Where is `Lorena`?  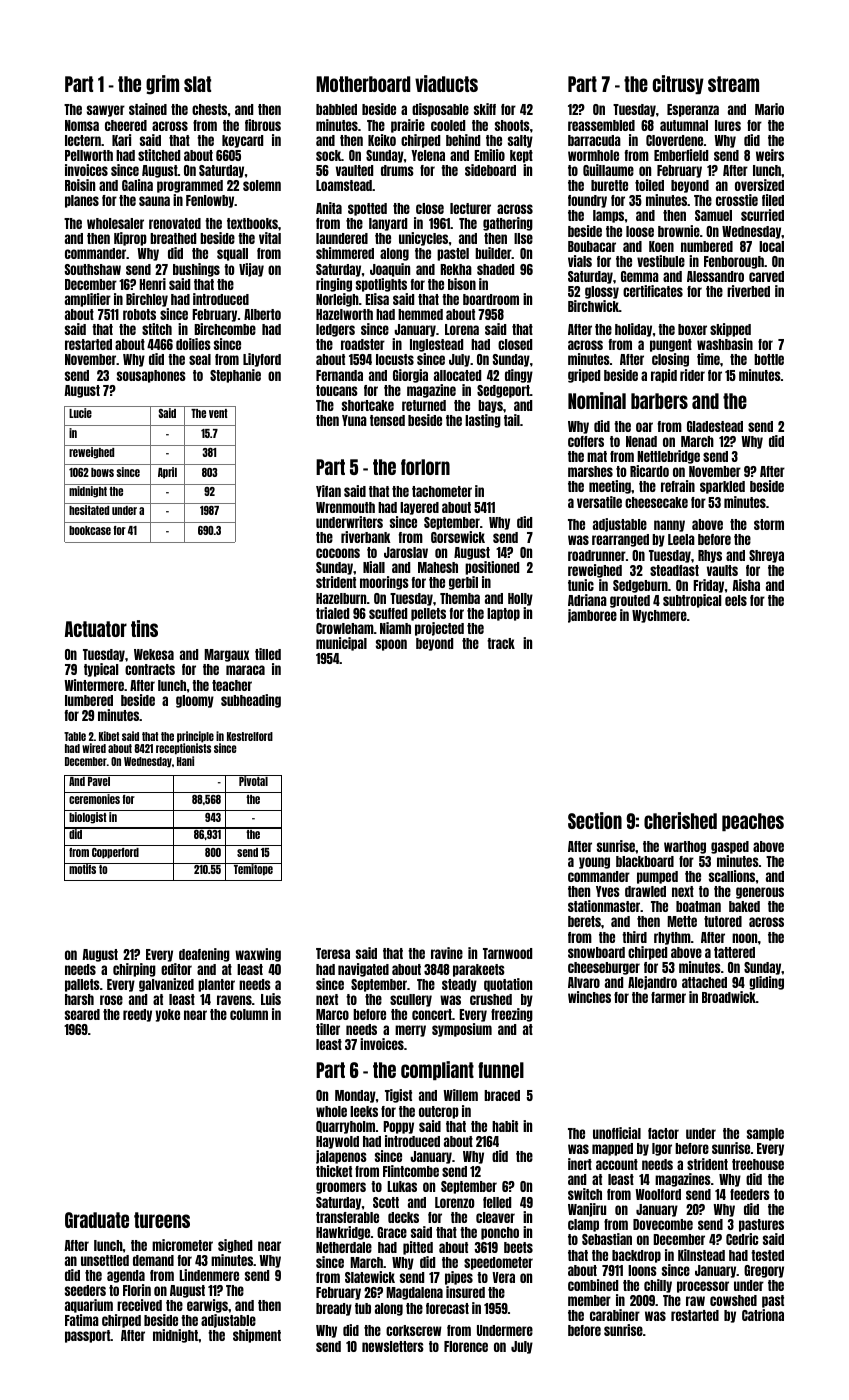
Lorena is located at coordinates (462, 329).
